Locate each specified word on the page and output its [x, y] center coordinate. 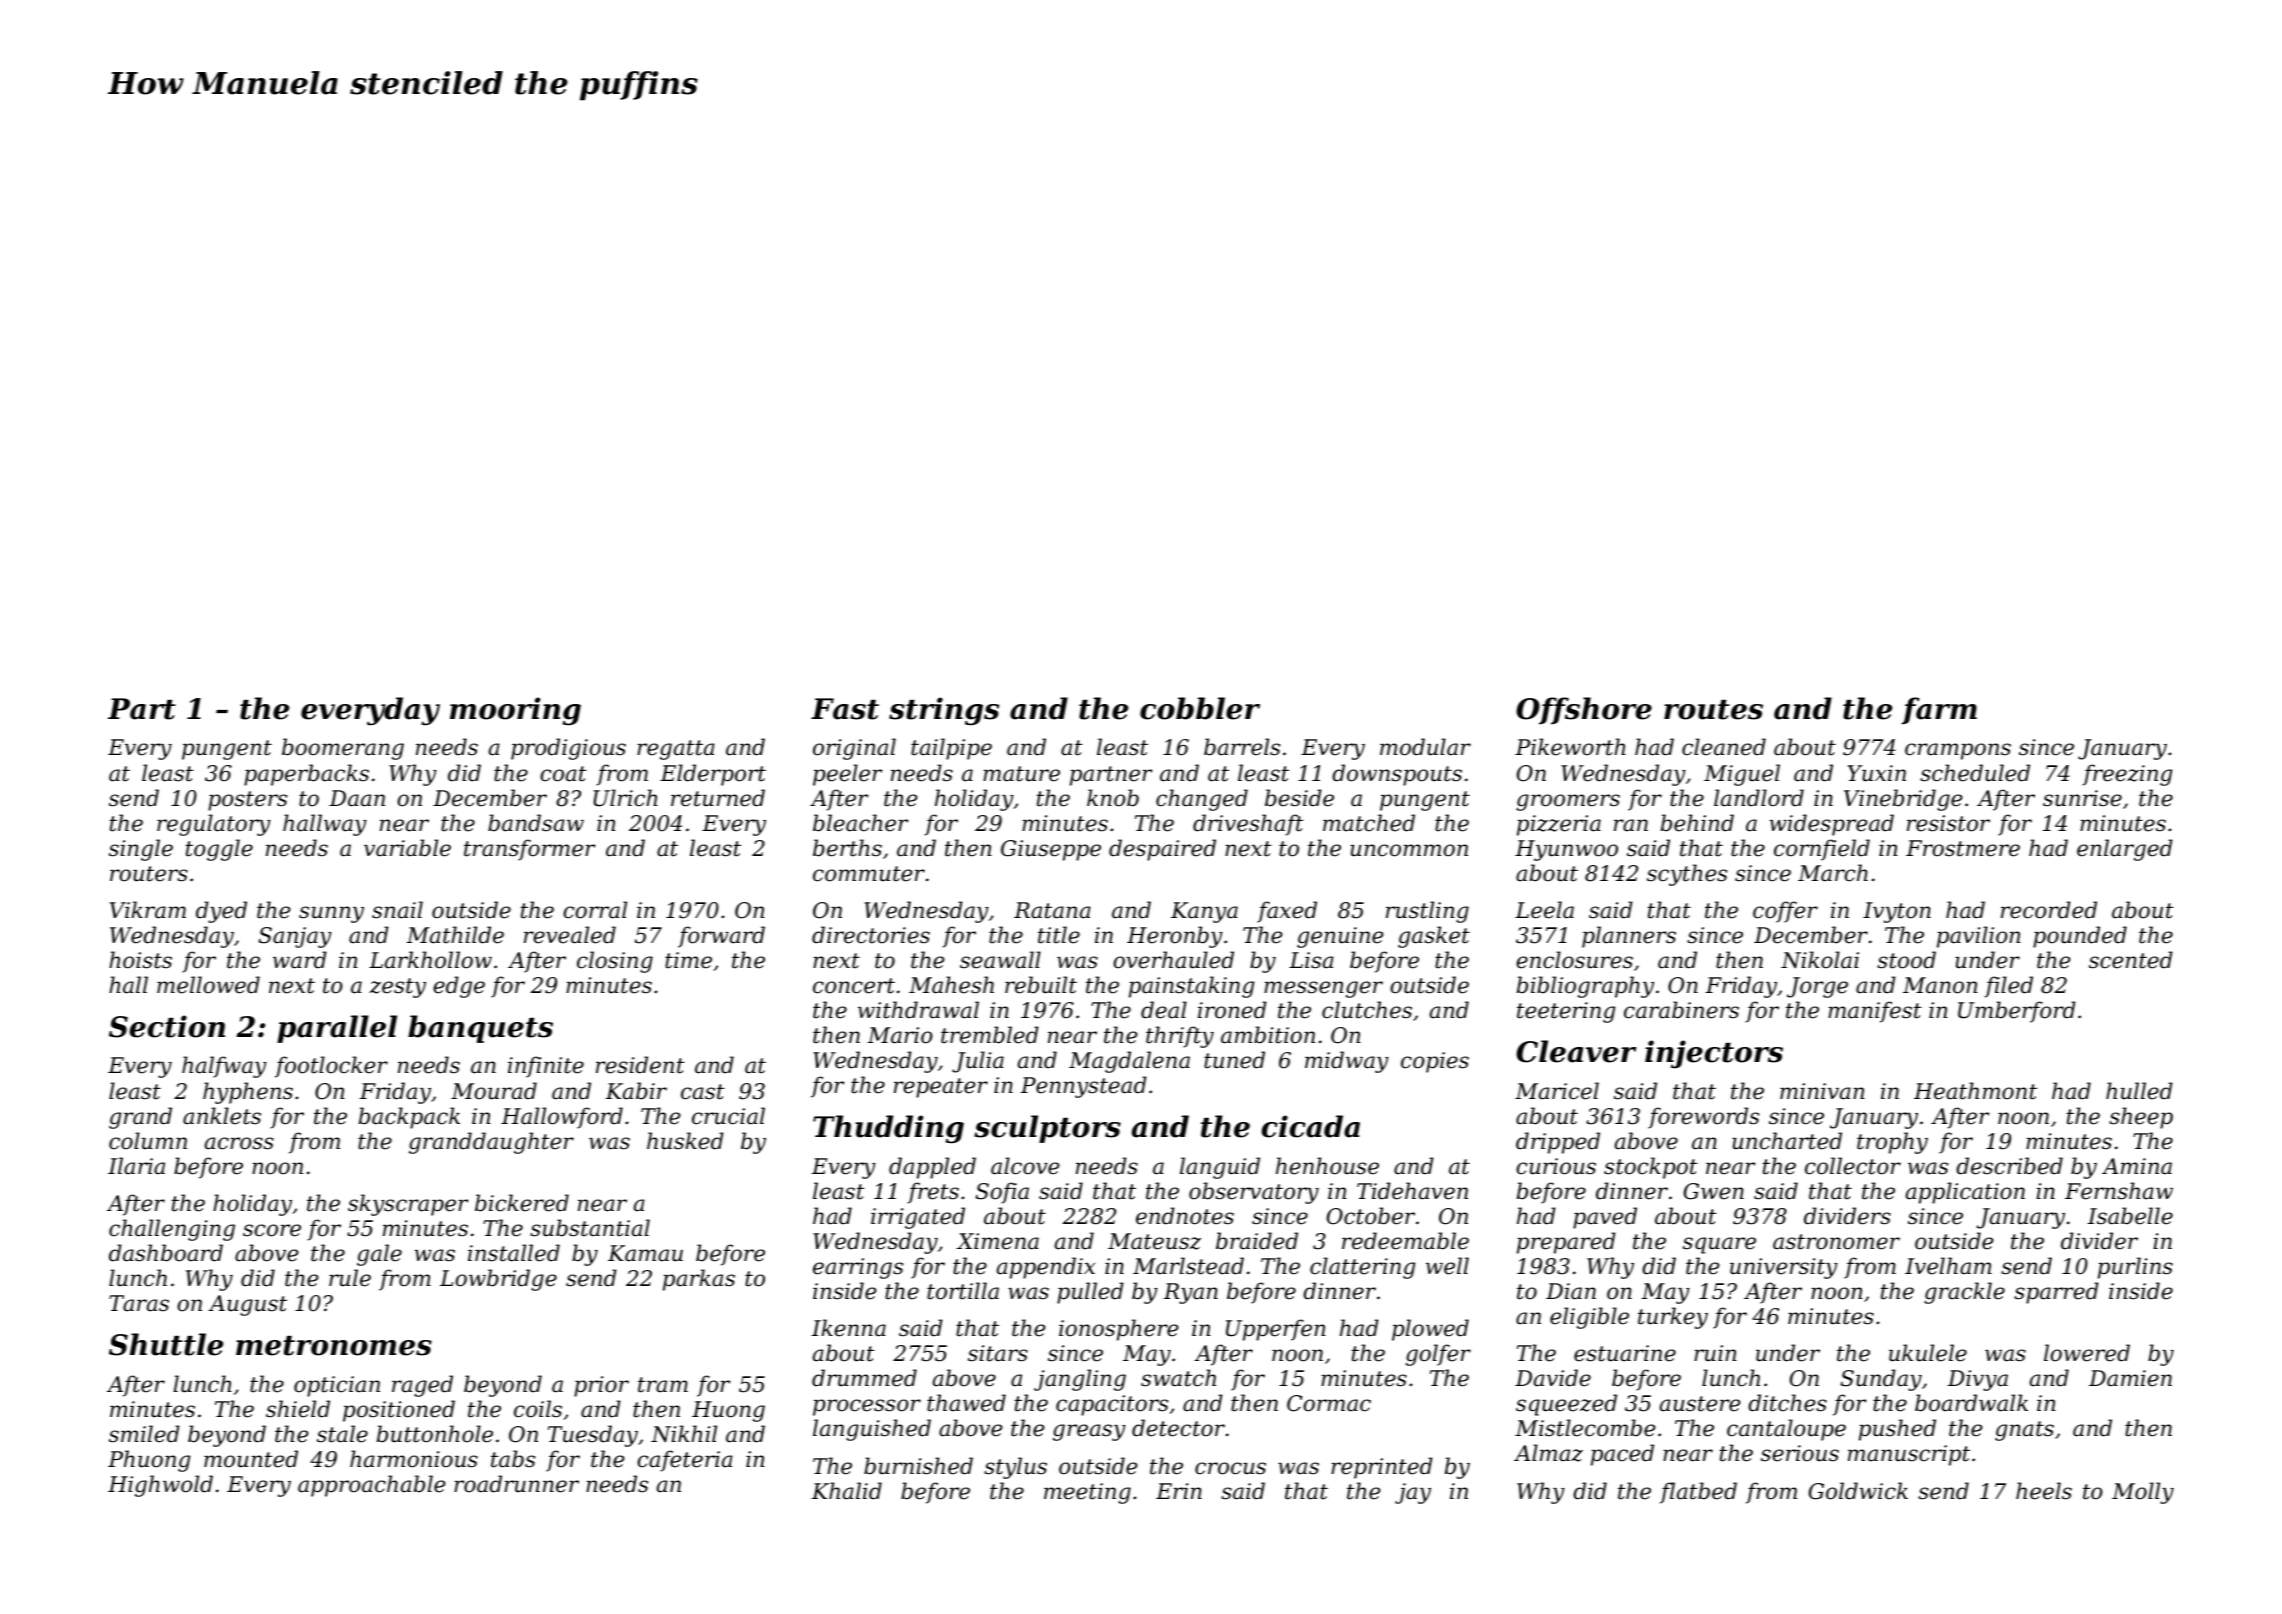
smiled [144, 1434]
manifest [1875, 1012]
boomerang [343, 749]
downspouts [1397, 775]
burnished [918, 1466]
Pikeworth [1570, 747]
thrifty [1180, 1037]
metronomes [334, 1346]
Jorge [1817, 987]
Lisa [1311, 960]
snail [397, 910]
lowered [2087, 1353]
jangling [1080, 1380]
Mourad [494, 1091]
